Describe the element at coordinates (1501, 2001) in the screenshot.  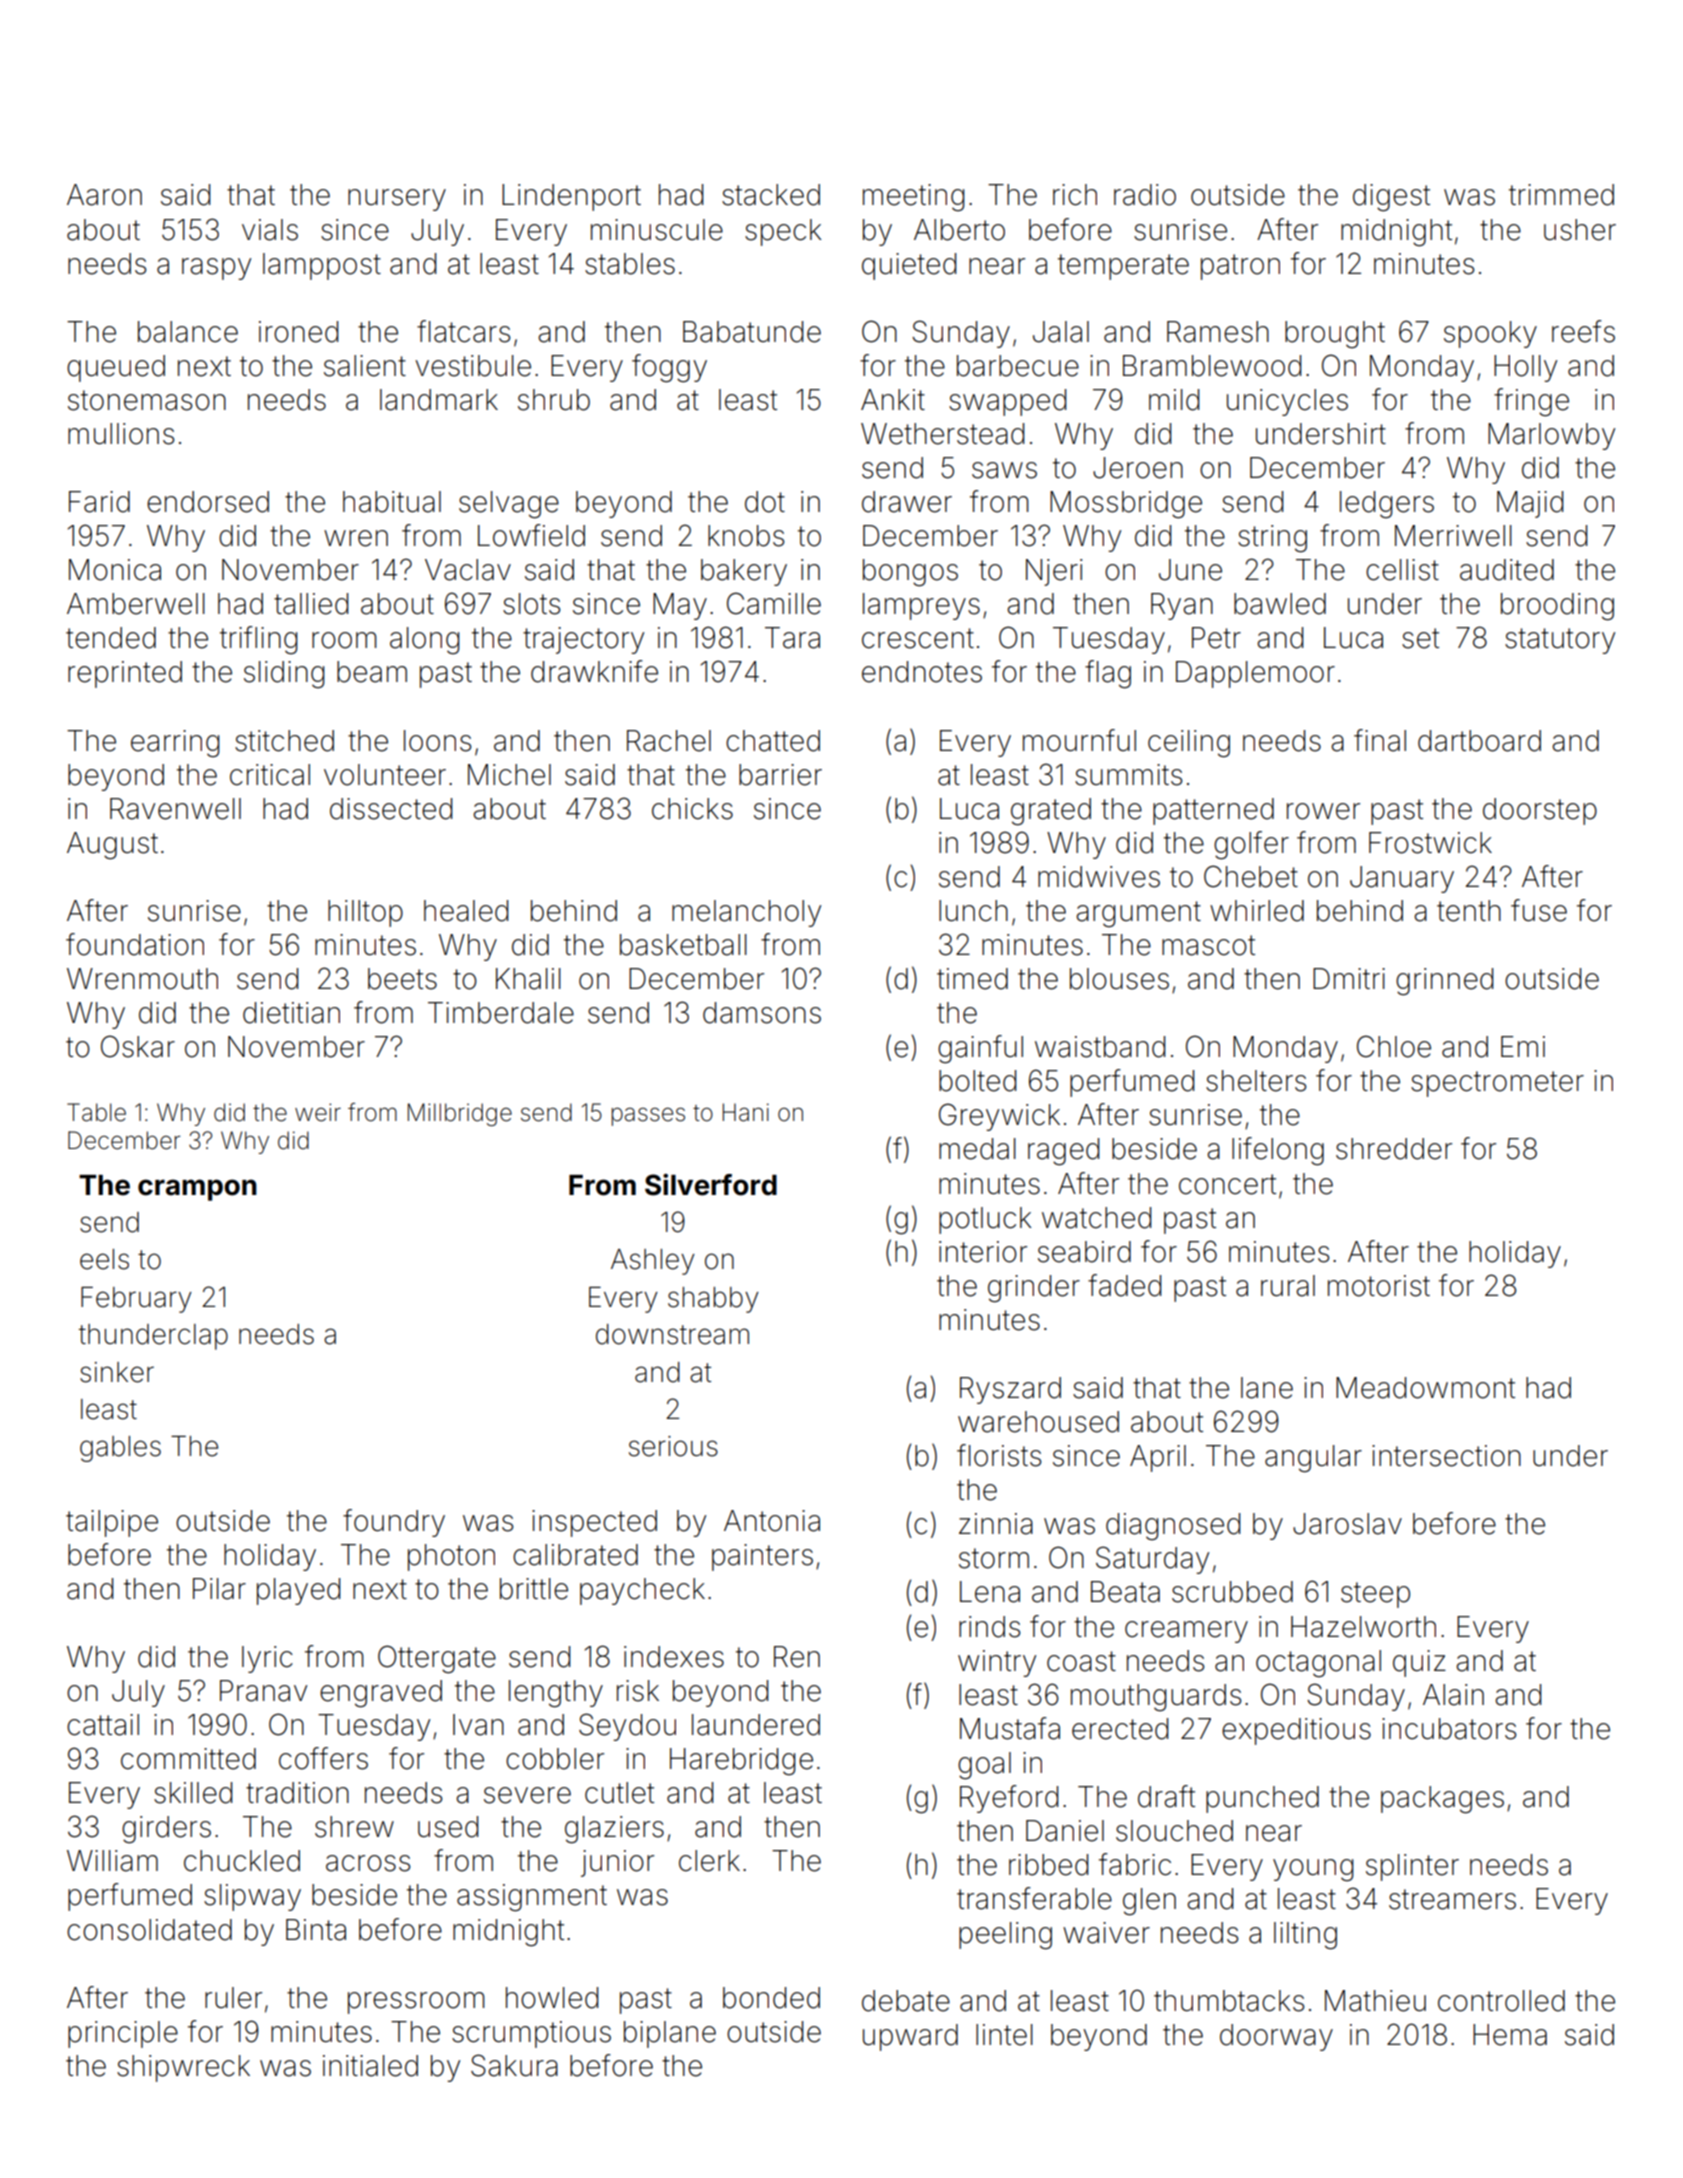
I see `controlled` at that location.
